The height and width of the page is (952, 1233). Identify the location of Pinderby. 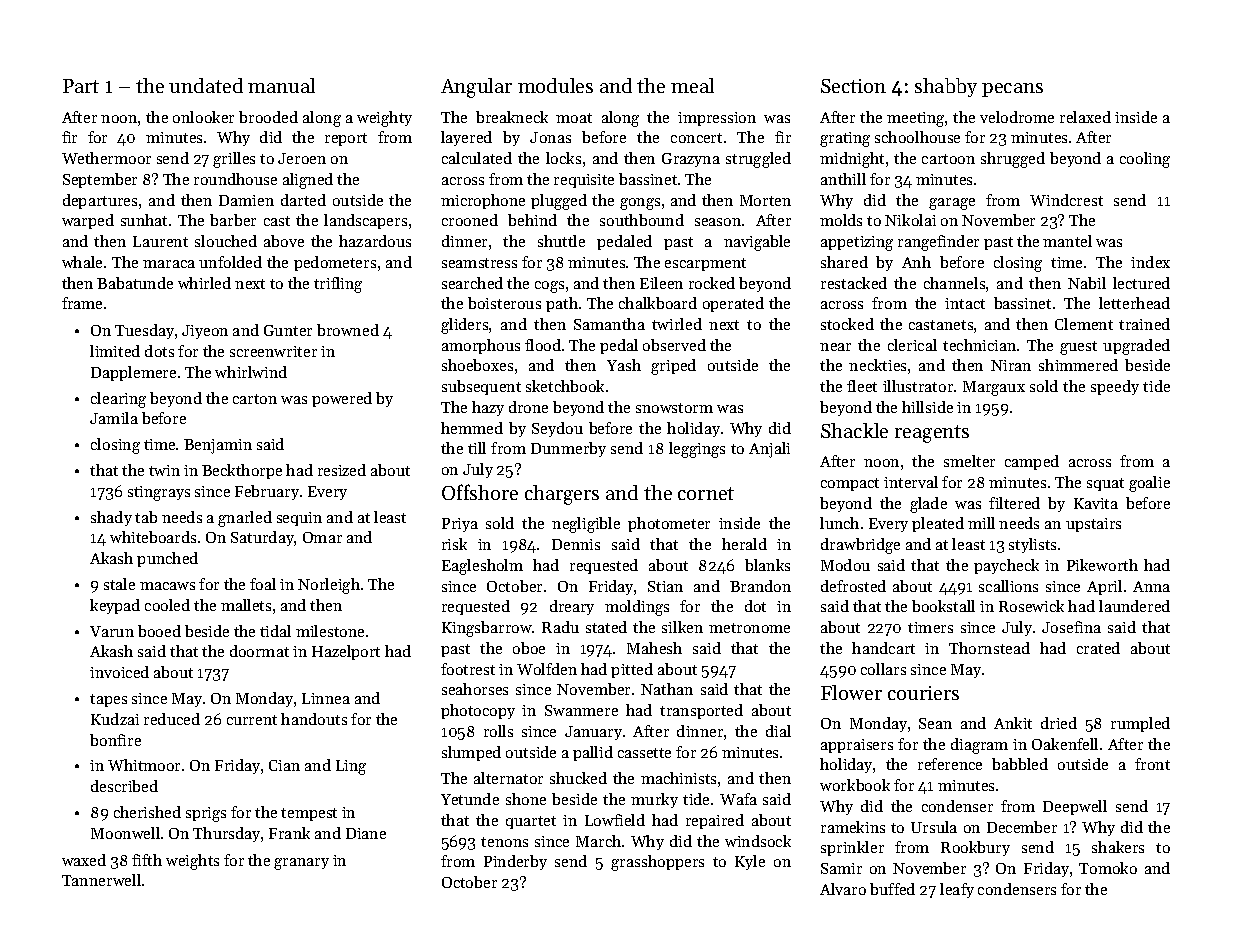
(515, 862).
